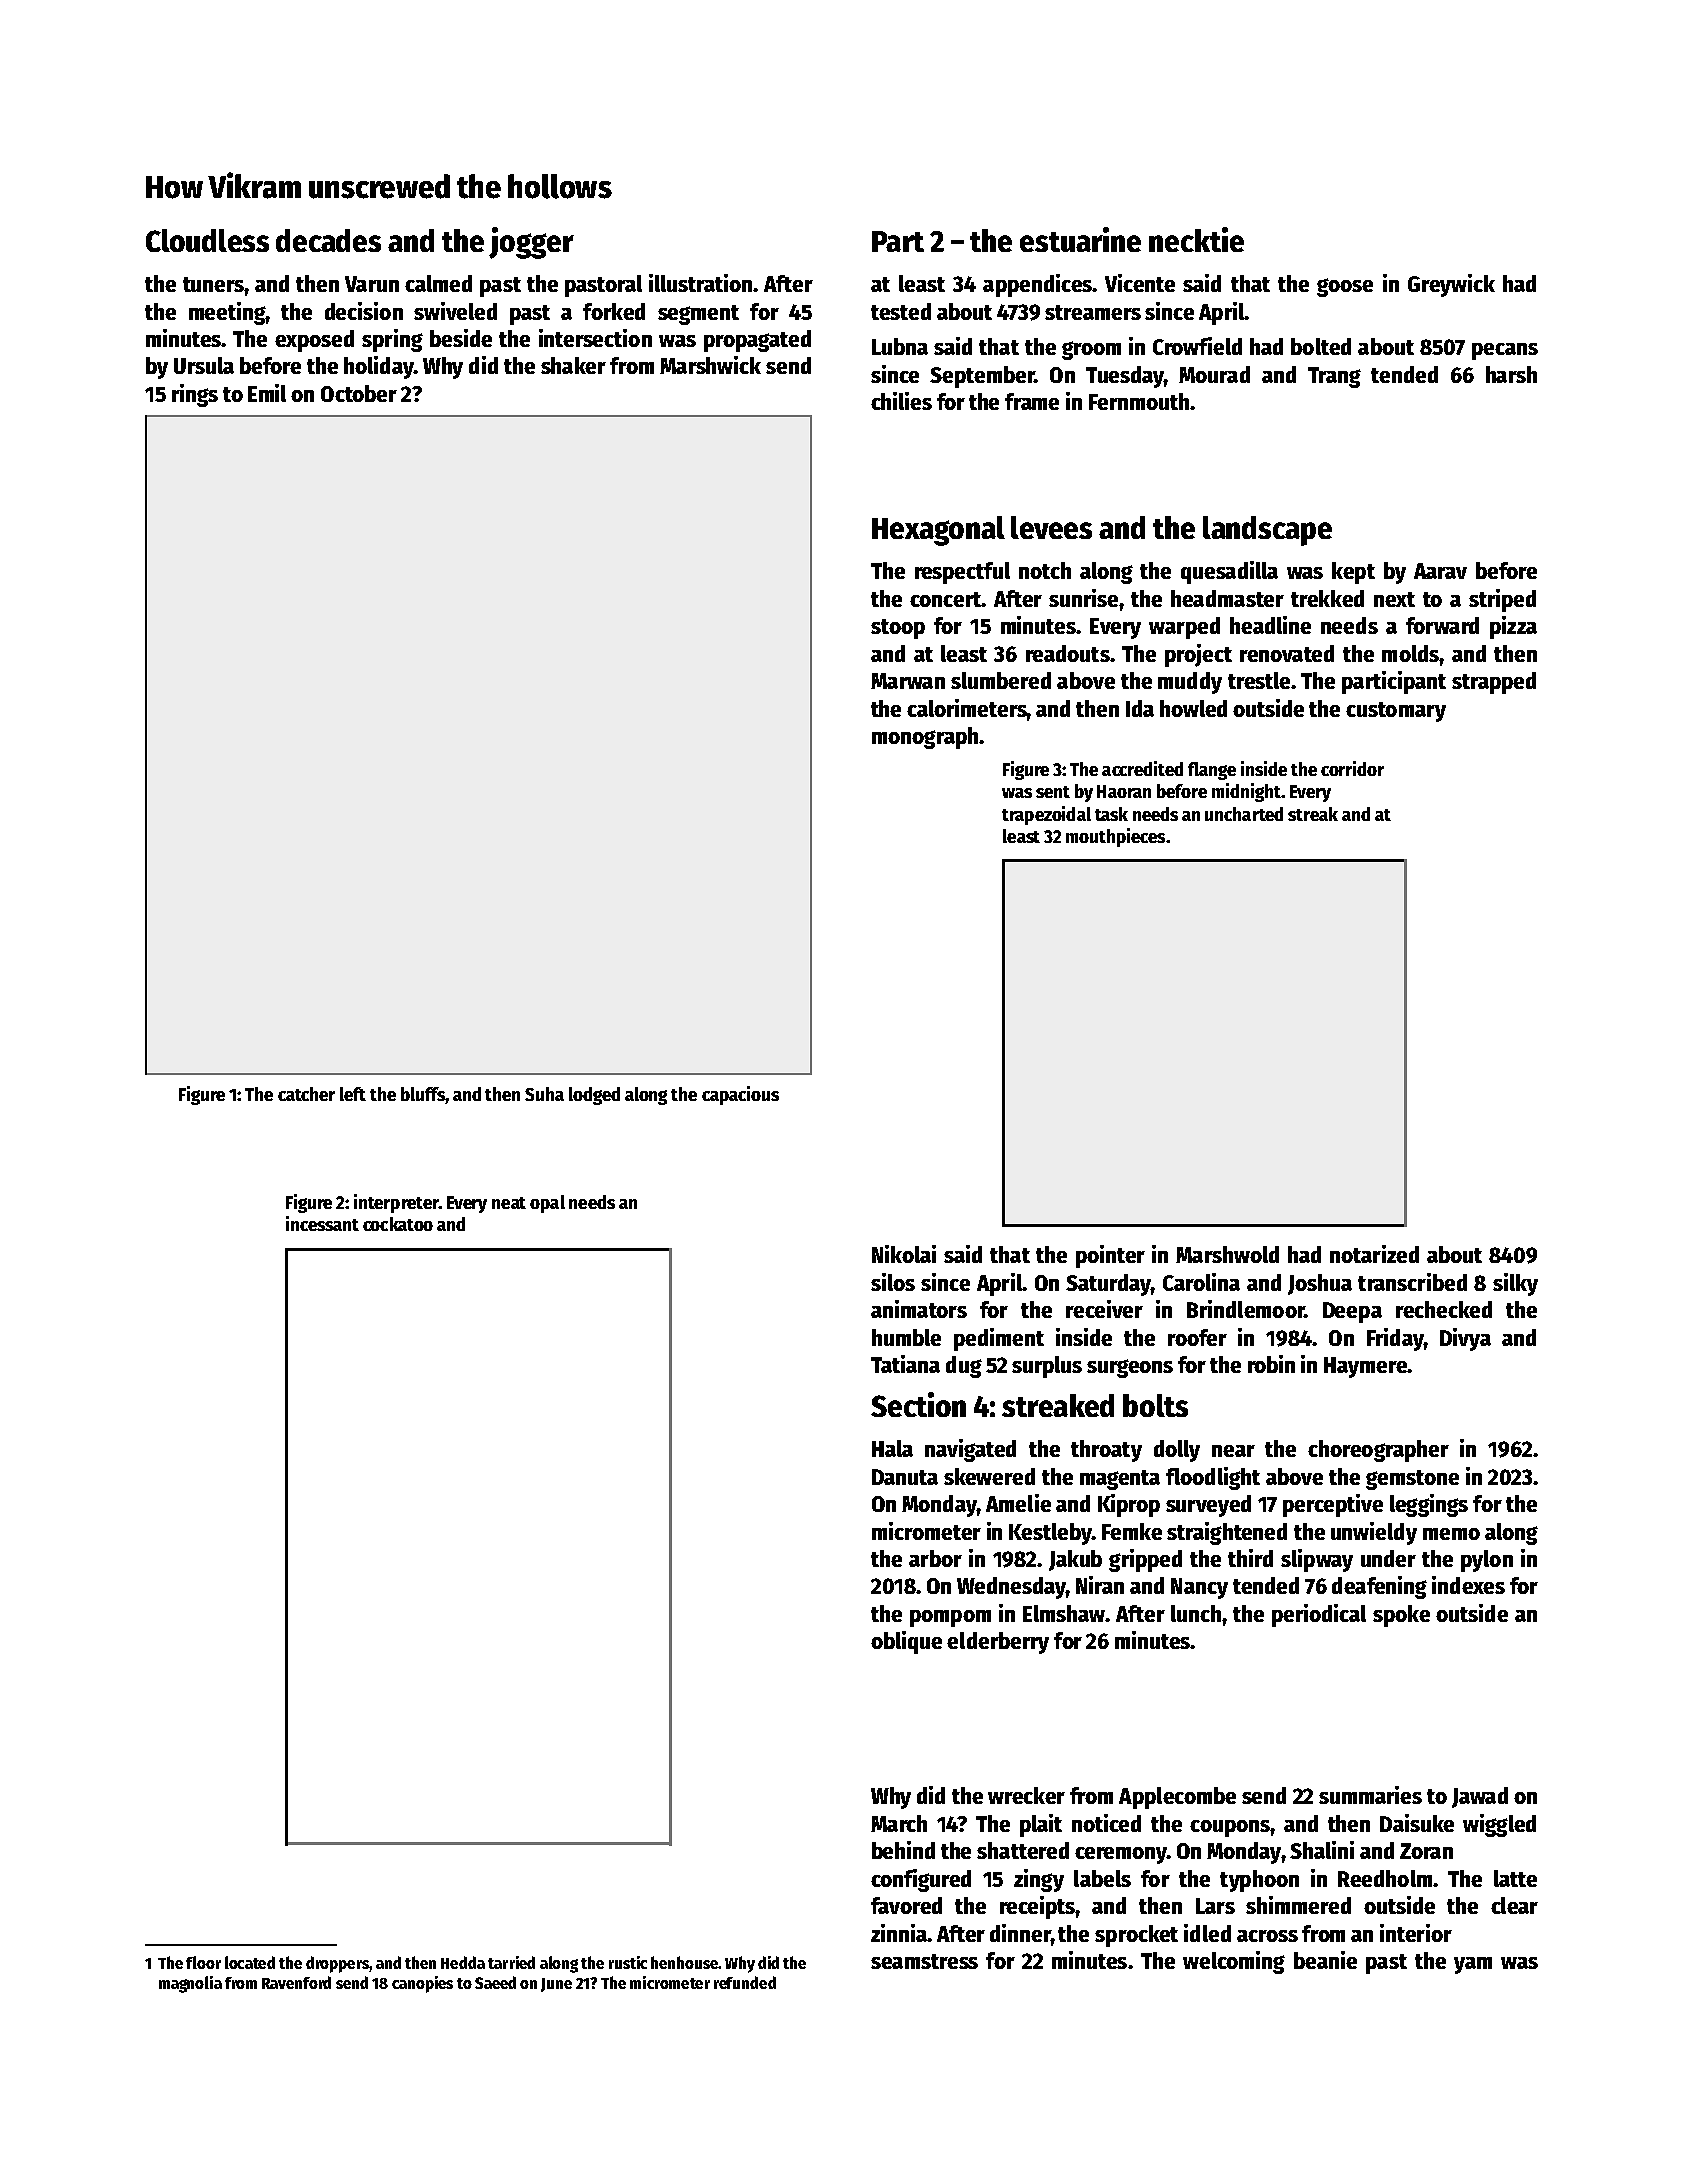 The height and width of the screenshot is (2178, 1683). Describe the element at coordinates (1499, 1825) in the screenshot. I see `wiggled` at that location.
